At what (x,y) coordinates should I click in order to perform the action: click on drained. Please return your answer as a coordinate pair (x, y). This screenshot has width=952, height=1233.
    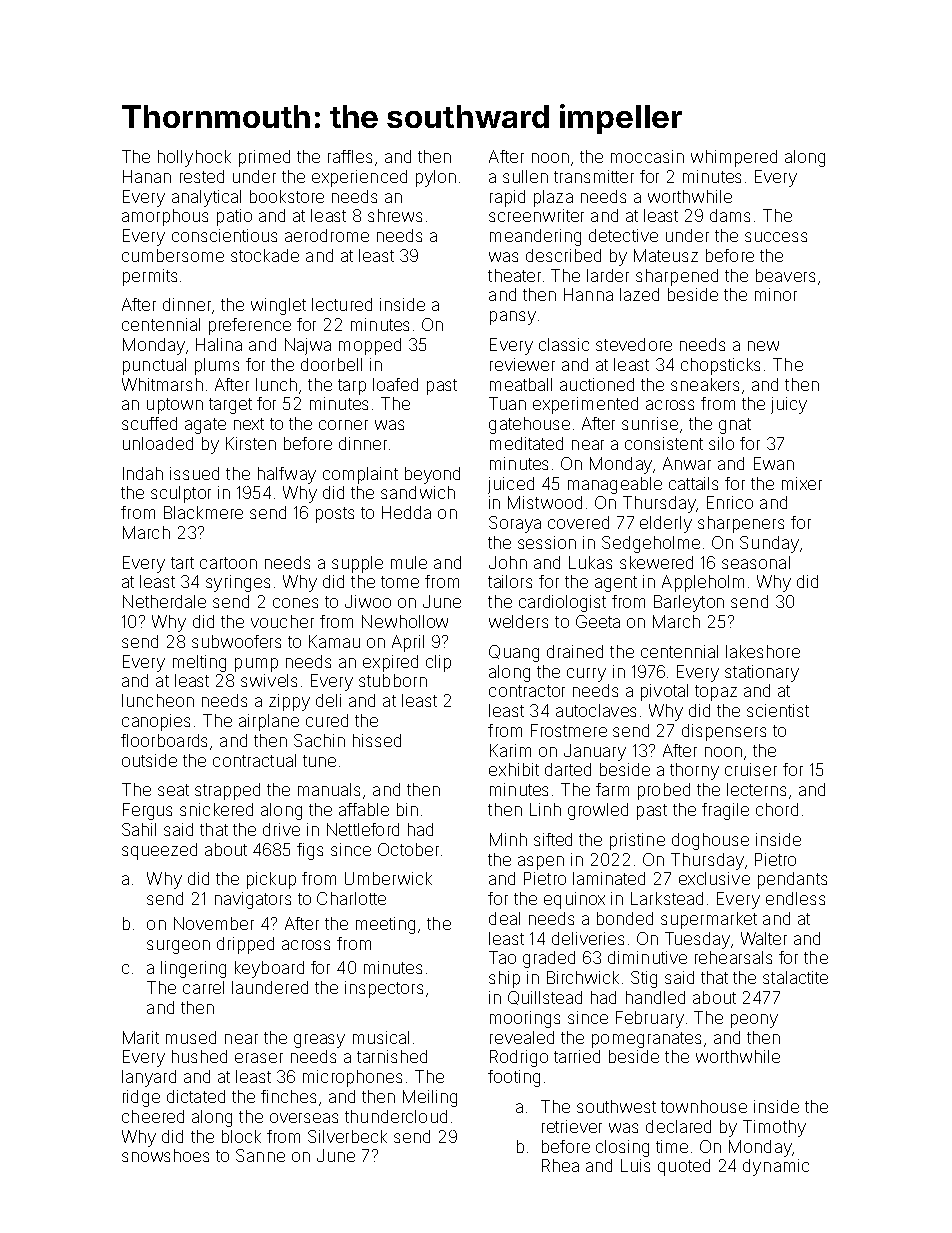
    Looking at the image, I should click on (575, 651).
